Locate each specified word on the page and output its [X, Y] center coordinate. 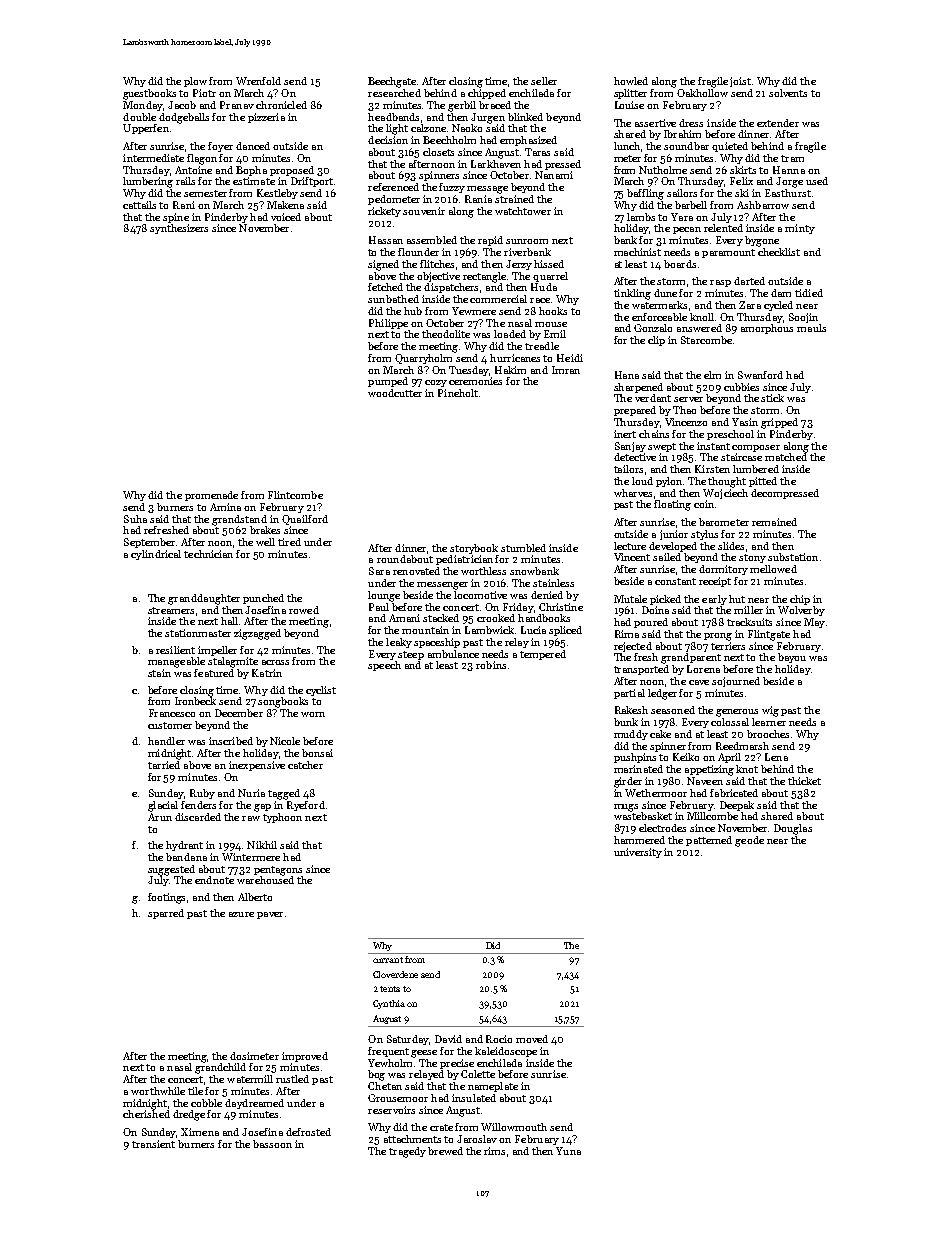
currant [388, 960]
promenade [211, 496]
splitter [630, 94]
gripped [779, 423]
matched [786, 457]
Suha [135, 519]
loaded [510, 334]
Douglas [793, 829]
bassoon [272, 1144]
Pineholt [458, 393]
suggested [171, 870]
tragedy [407, 1152]
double [139, 117]
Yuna [568, 1151]
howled [631, 81]
